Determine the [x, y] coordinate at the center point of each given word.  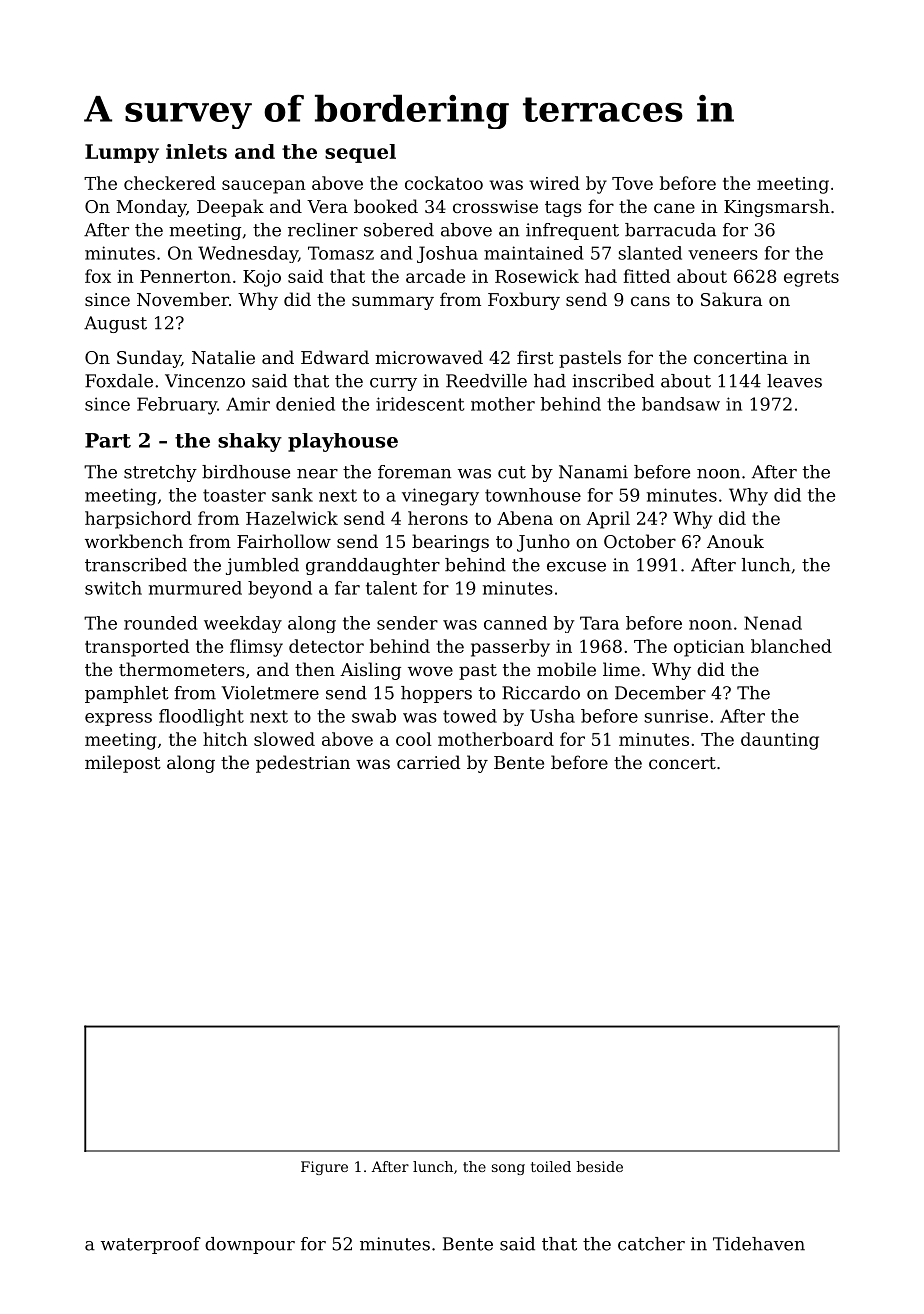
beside [600, 1166]
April [608, 520]
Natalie [223, 357]
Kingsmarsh [777, 208]
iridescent [420, 404]
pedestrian [303, 764]
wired [555, 183]
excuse [576, 567]
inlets [196, 151]
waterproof [151, 1245]
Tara [599, 623]
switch [113, 588]
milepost [123, 764]
